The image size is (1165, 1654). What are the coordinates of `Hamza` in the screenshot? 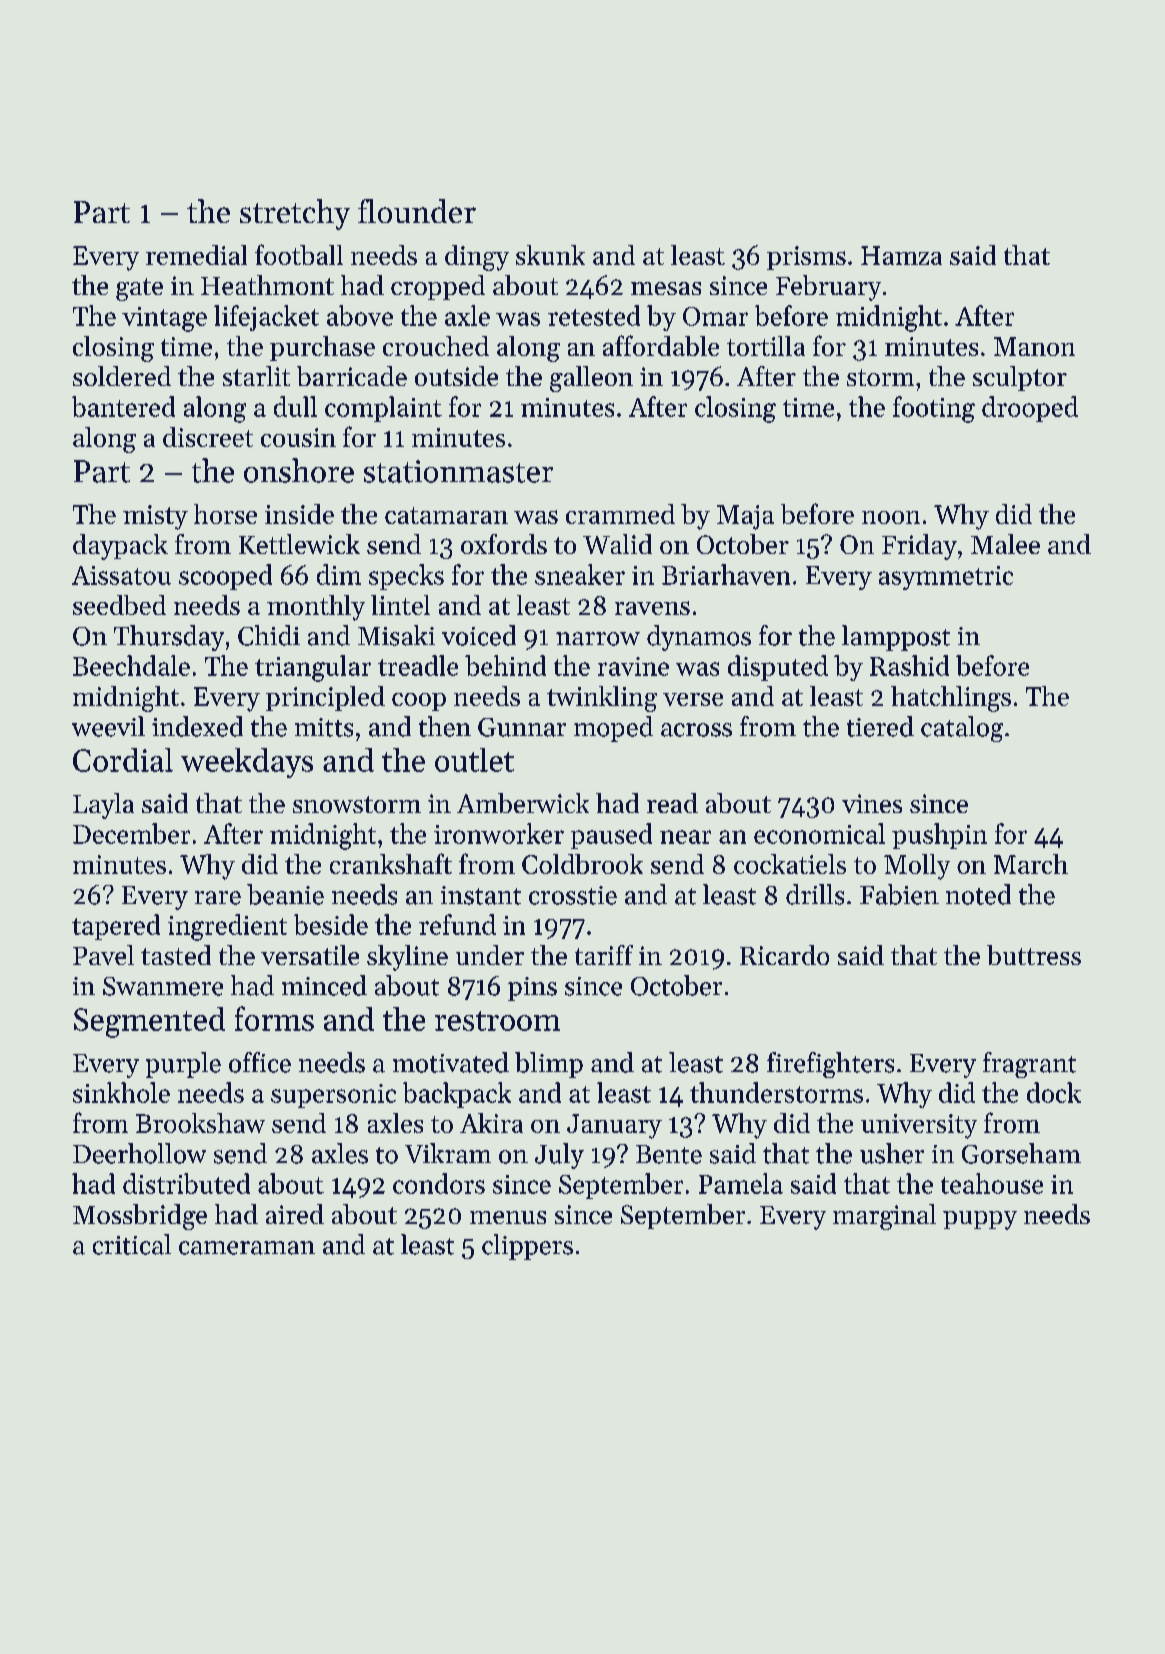 It's located at (901, 255).
